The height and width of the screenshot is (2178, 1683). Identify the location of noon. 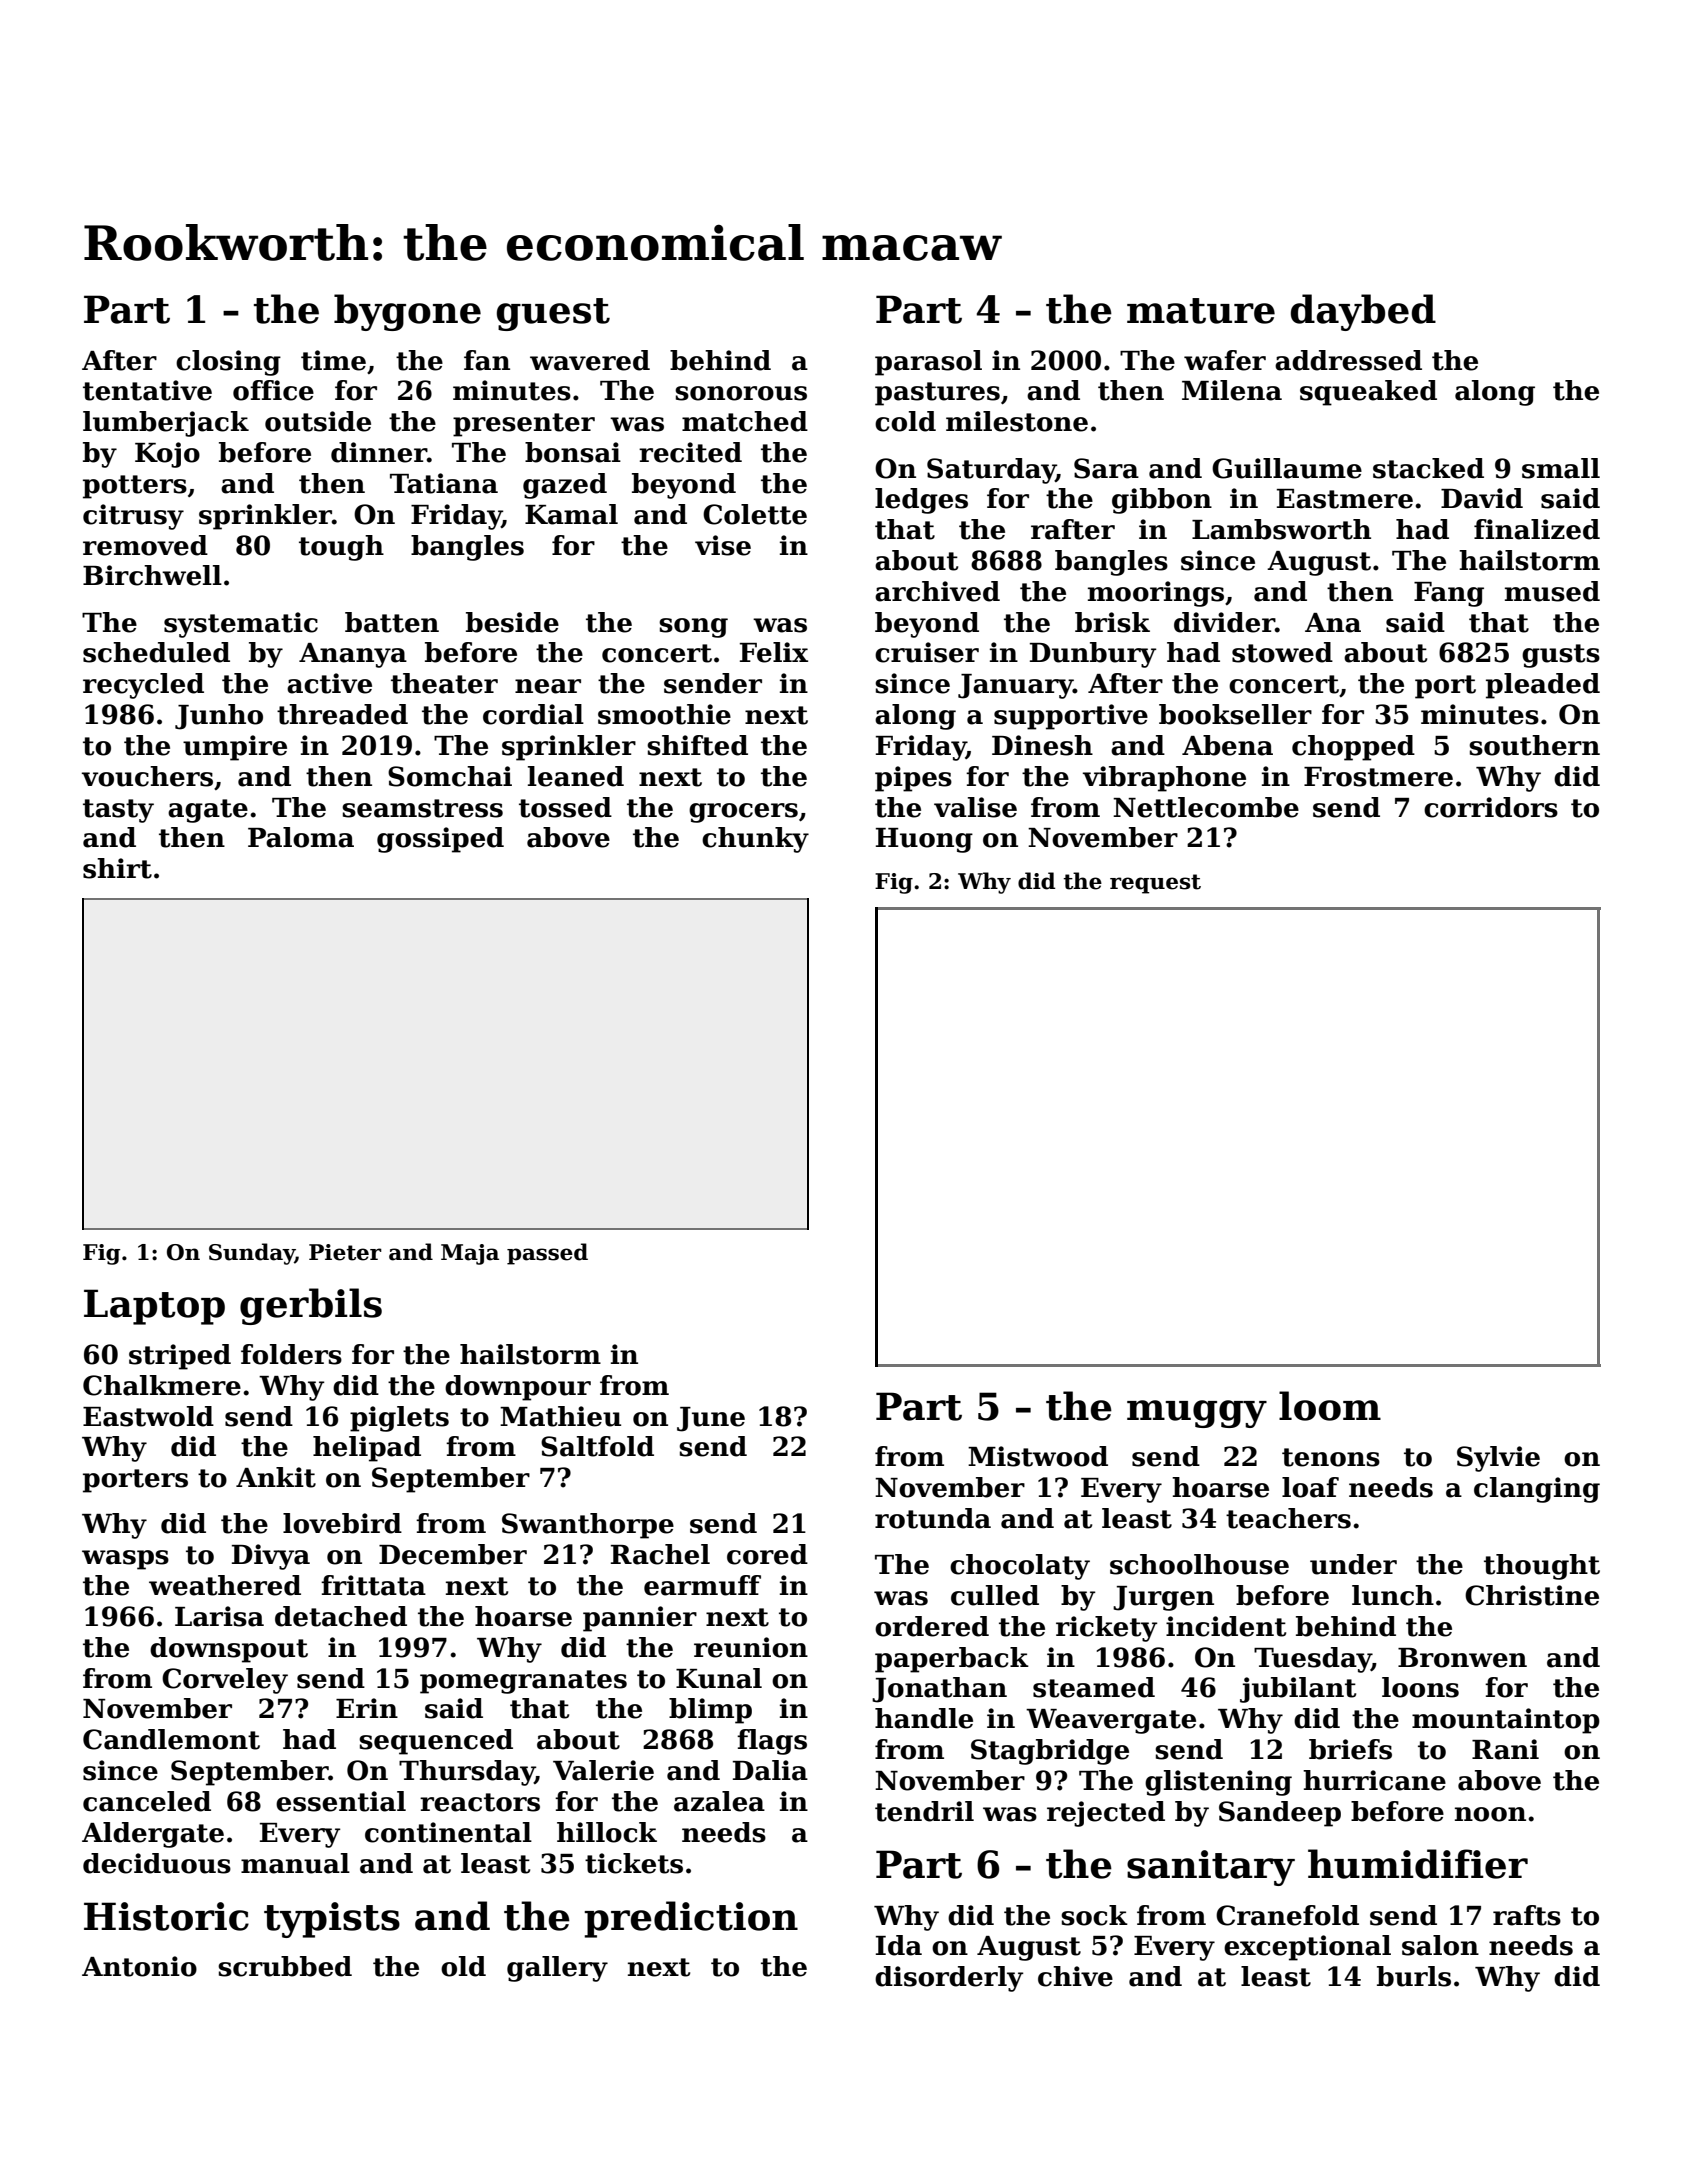
(1490, 1814).
